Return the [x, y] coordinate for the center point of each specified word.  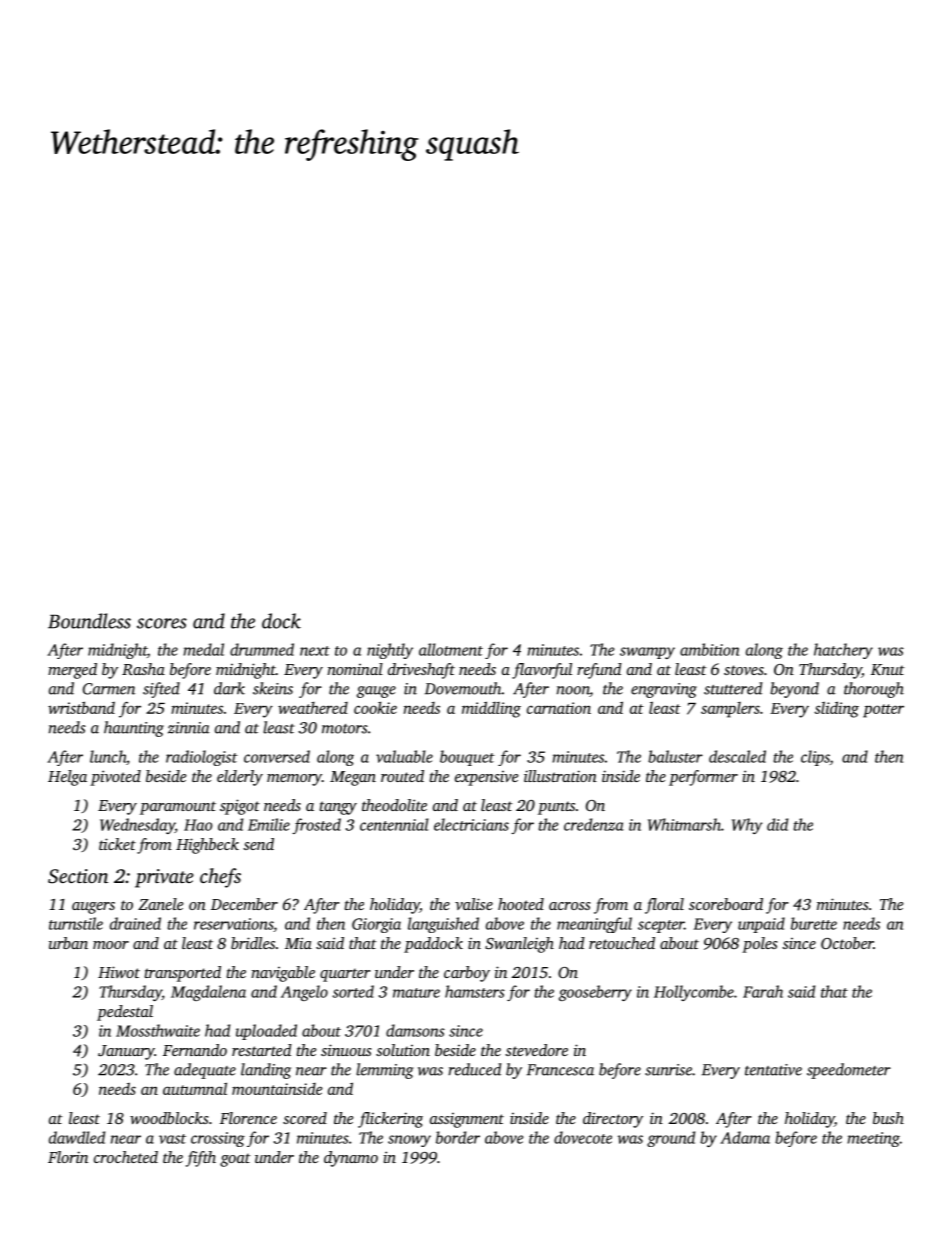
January [126, 1052]
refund [599, 671]
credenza [594, 824]
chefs [220, 878]
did [777, 824]
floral [664, 906]
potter [883, 711]
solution [403, 1050]
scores [162, 623]
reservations [233, 924]
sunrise [668, 1070]
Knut [888, 669]
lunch [108, 756]
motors [345, 729]
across [569, 906]
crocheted [126, 1157]
